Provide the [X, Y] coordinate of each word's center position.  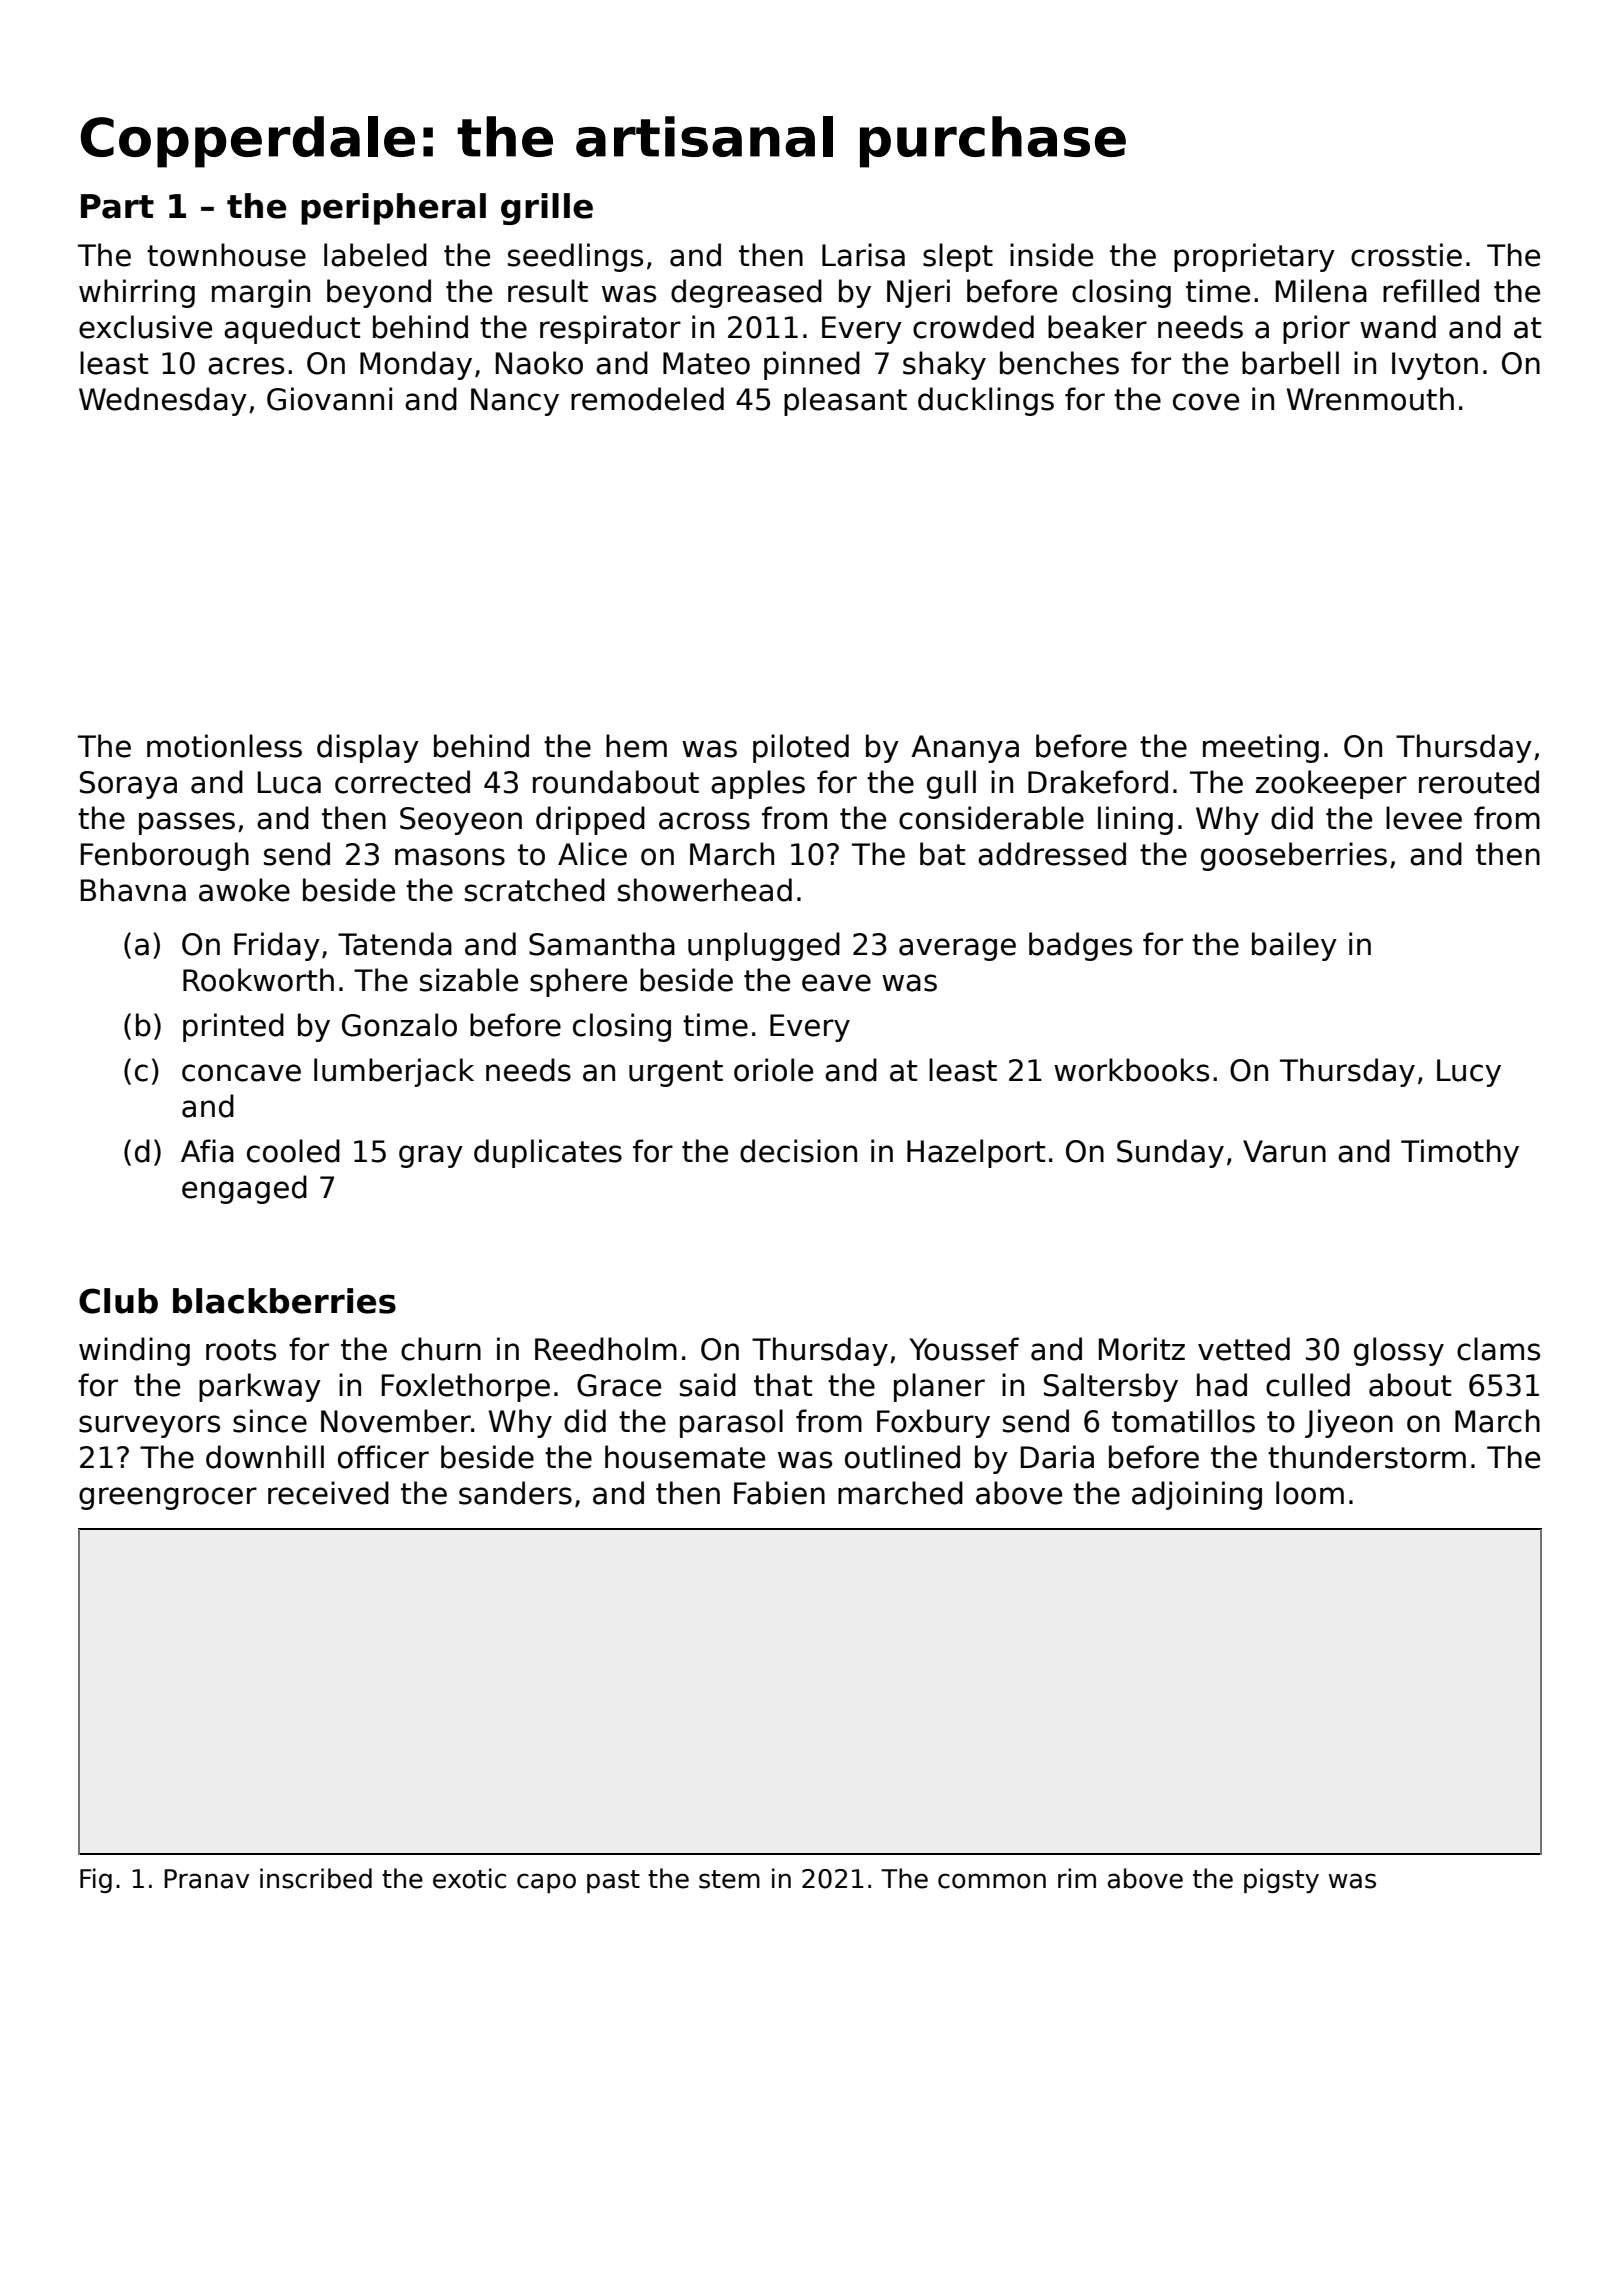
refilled [1431, 291]
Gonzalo [399, 1025]
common [992, 1881]
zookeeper [1331, 784]
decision [798, 1151]
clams [1498, 1349]
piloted [801, 748]
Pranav [206, 1879]
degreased [746, 293]
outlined [902, 1457]
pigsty [1281, 1880]
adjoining [1197, 1495]
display [368, 748]
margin [261, 293]
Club [118, 1301]
